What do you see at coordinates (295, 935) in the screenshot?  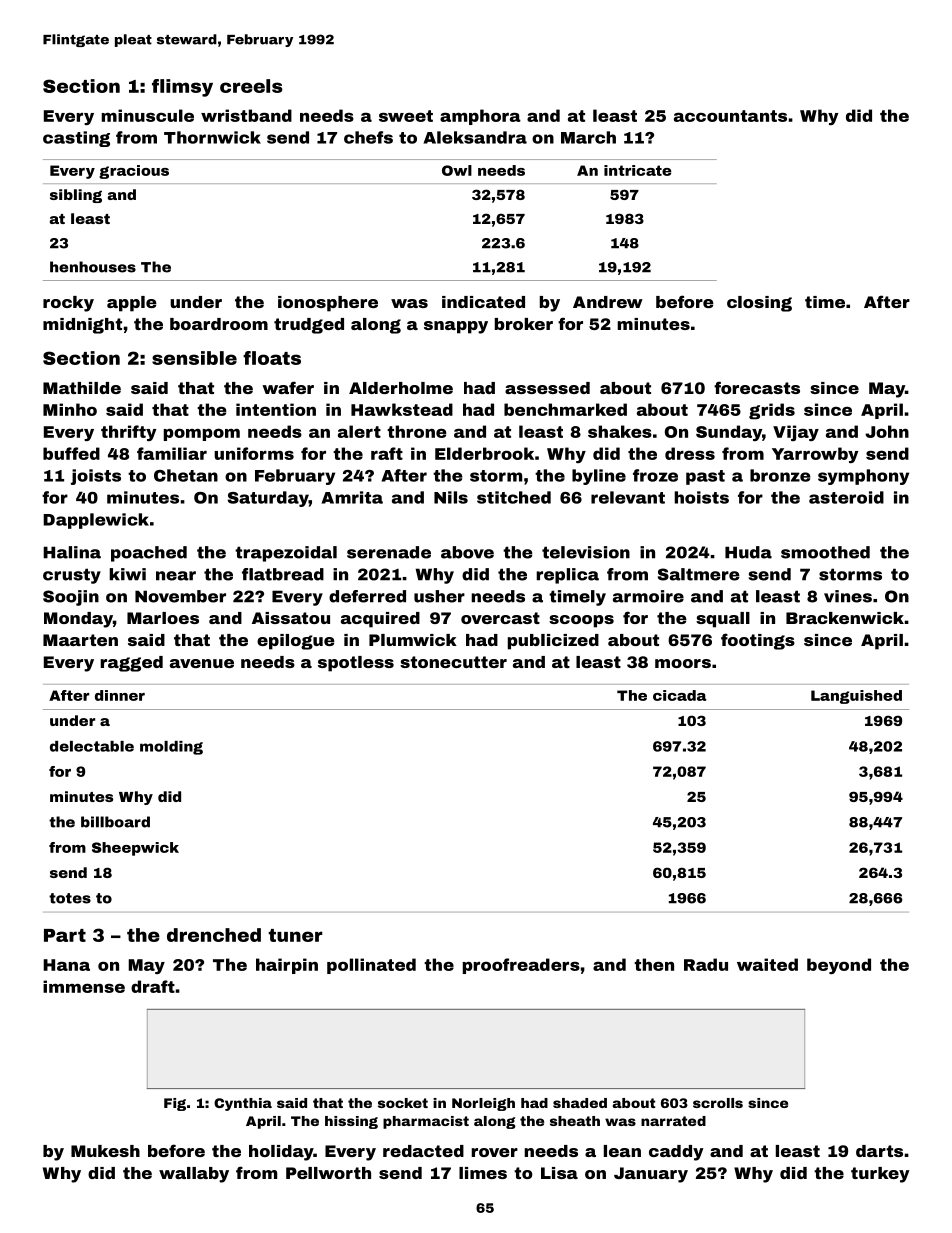 I see `tuner` at bounding box center [295, 935].
